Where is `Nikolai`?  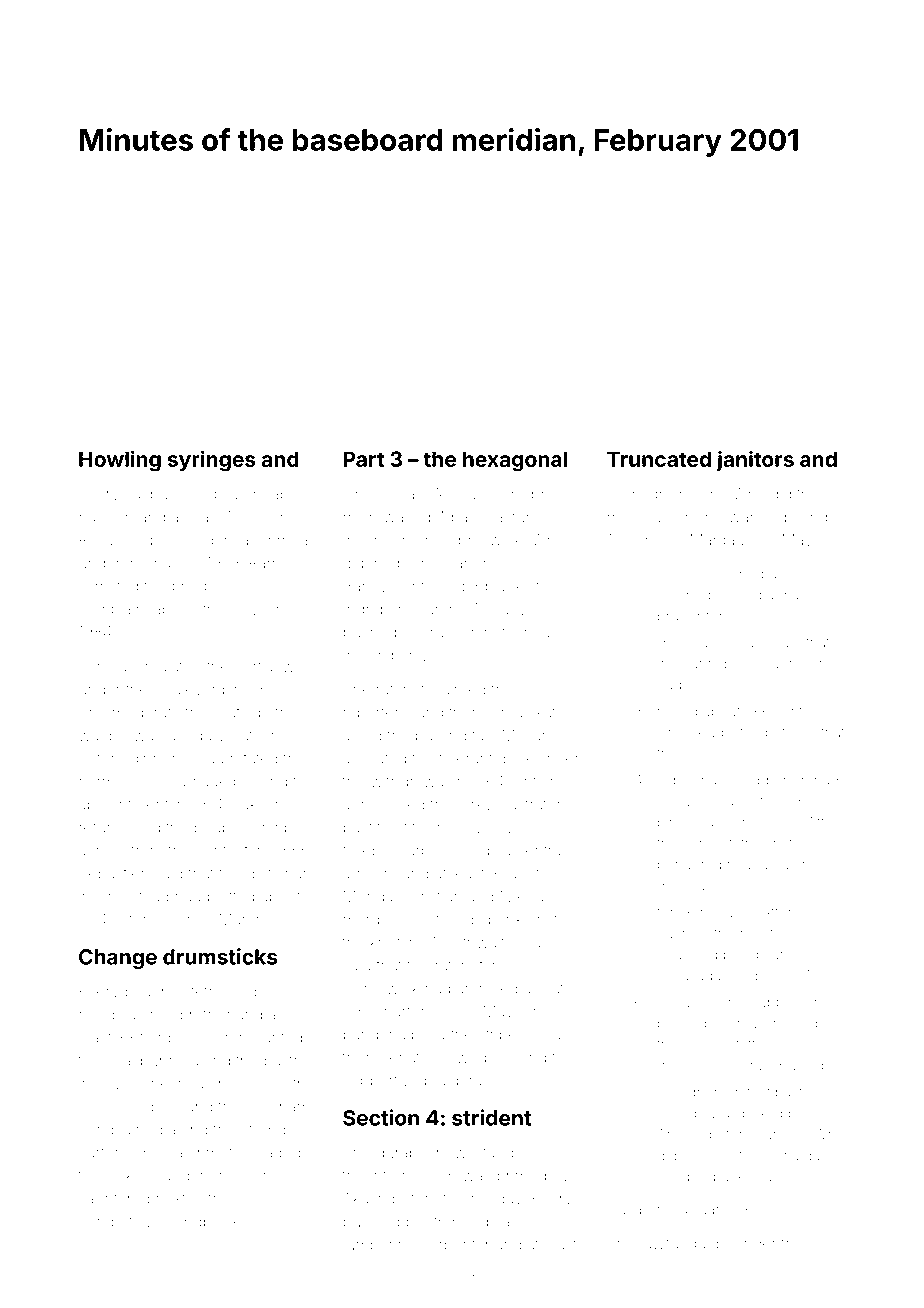
Nikolai is located at coordinates (524, 896).
